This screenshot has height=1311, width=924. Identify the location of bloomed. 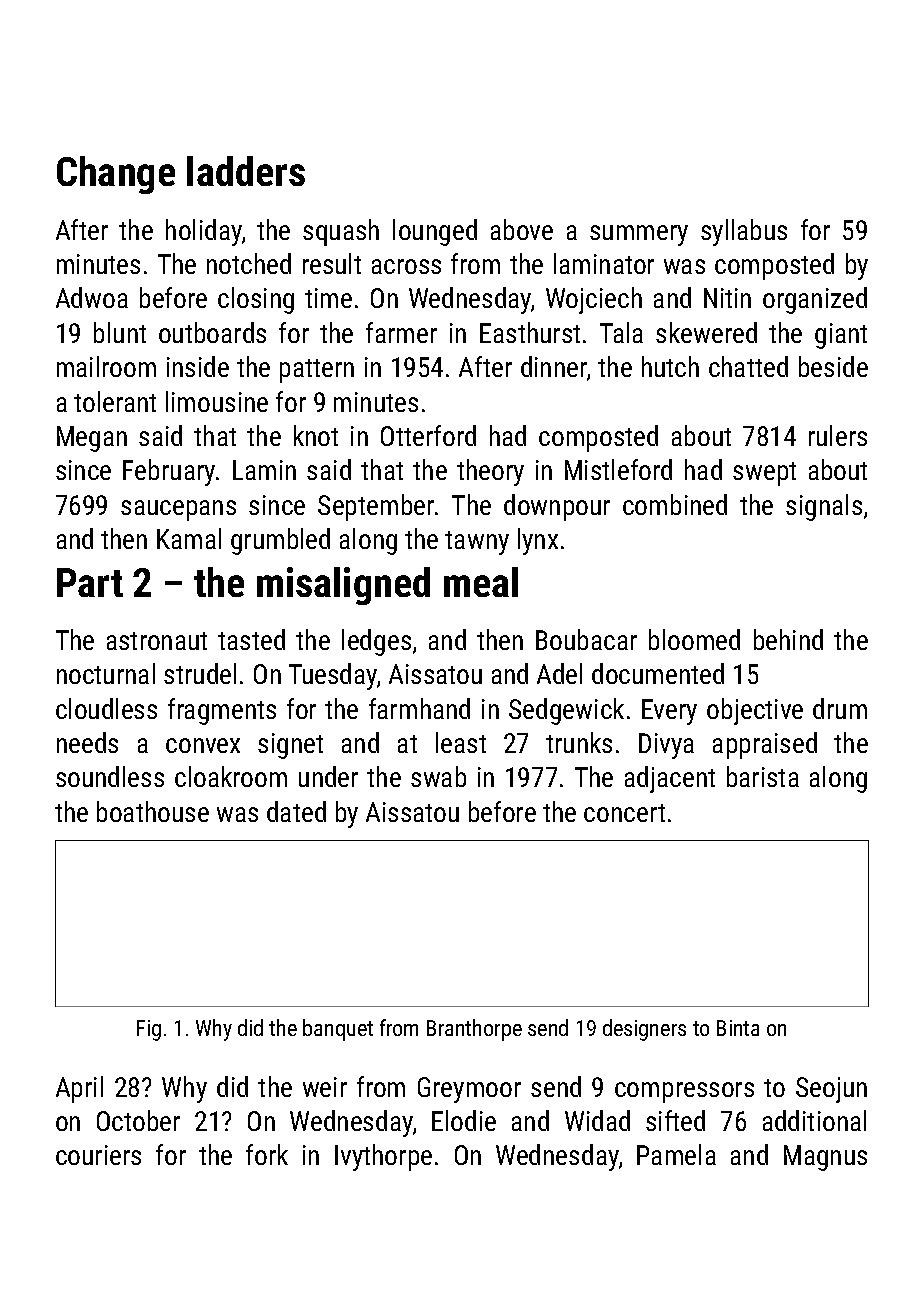
(694, 639).
